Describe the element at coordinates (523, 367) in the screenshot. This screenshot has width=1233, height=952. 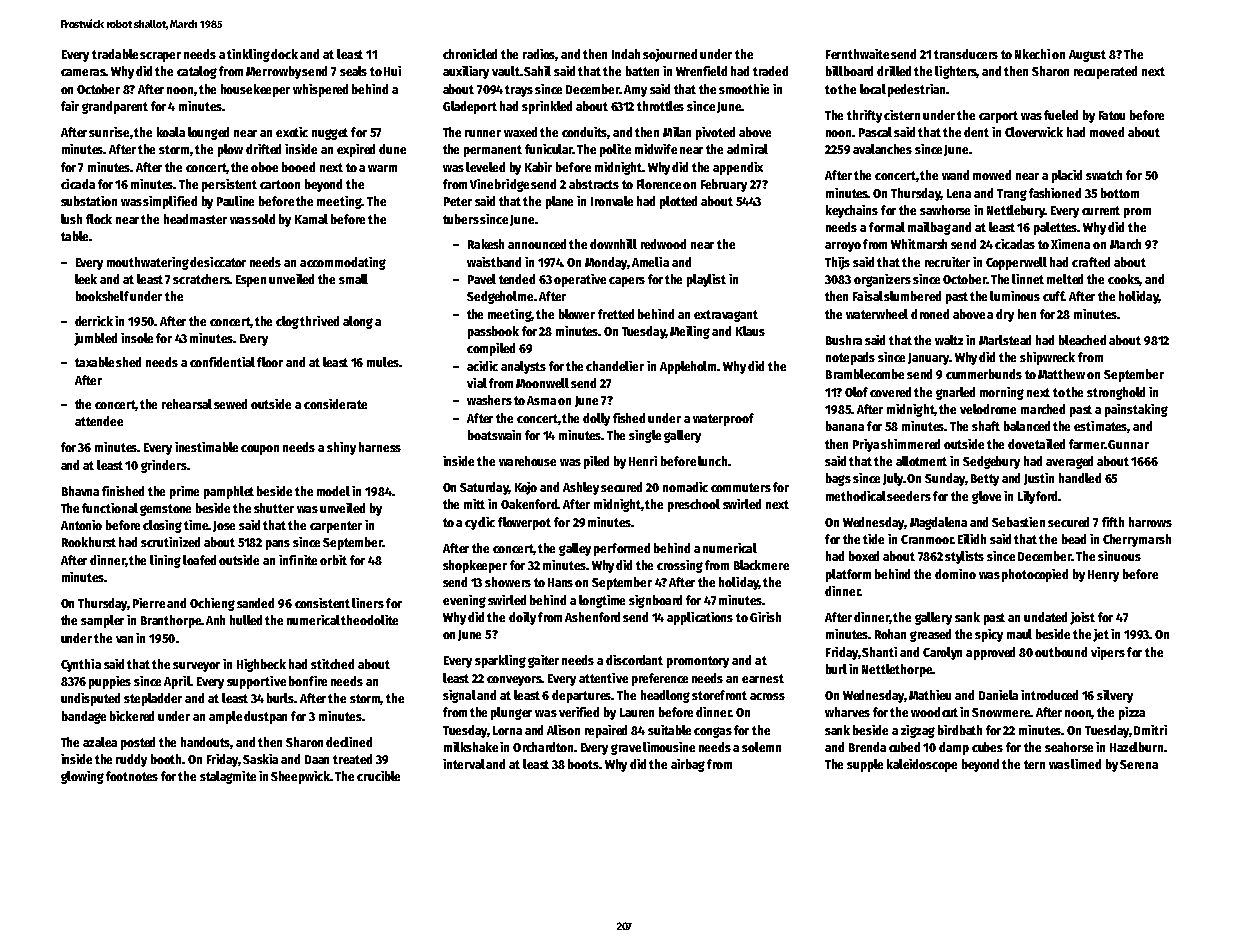
I see `analysts` at that location.
